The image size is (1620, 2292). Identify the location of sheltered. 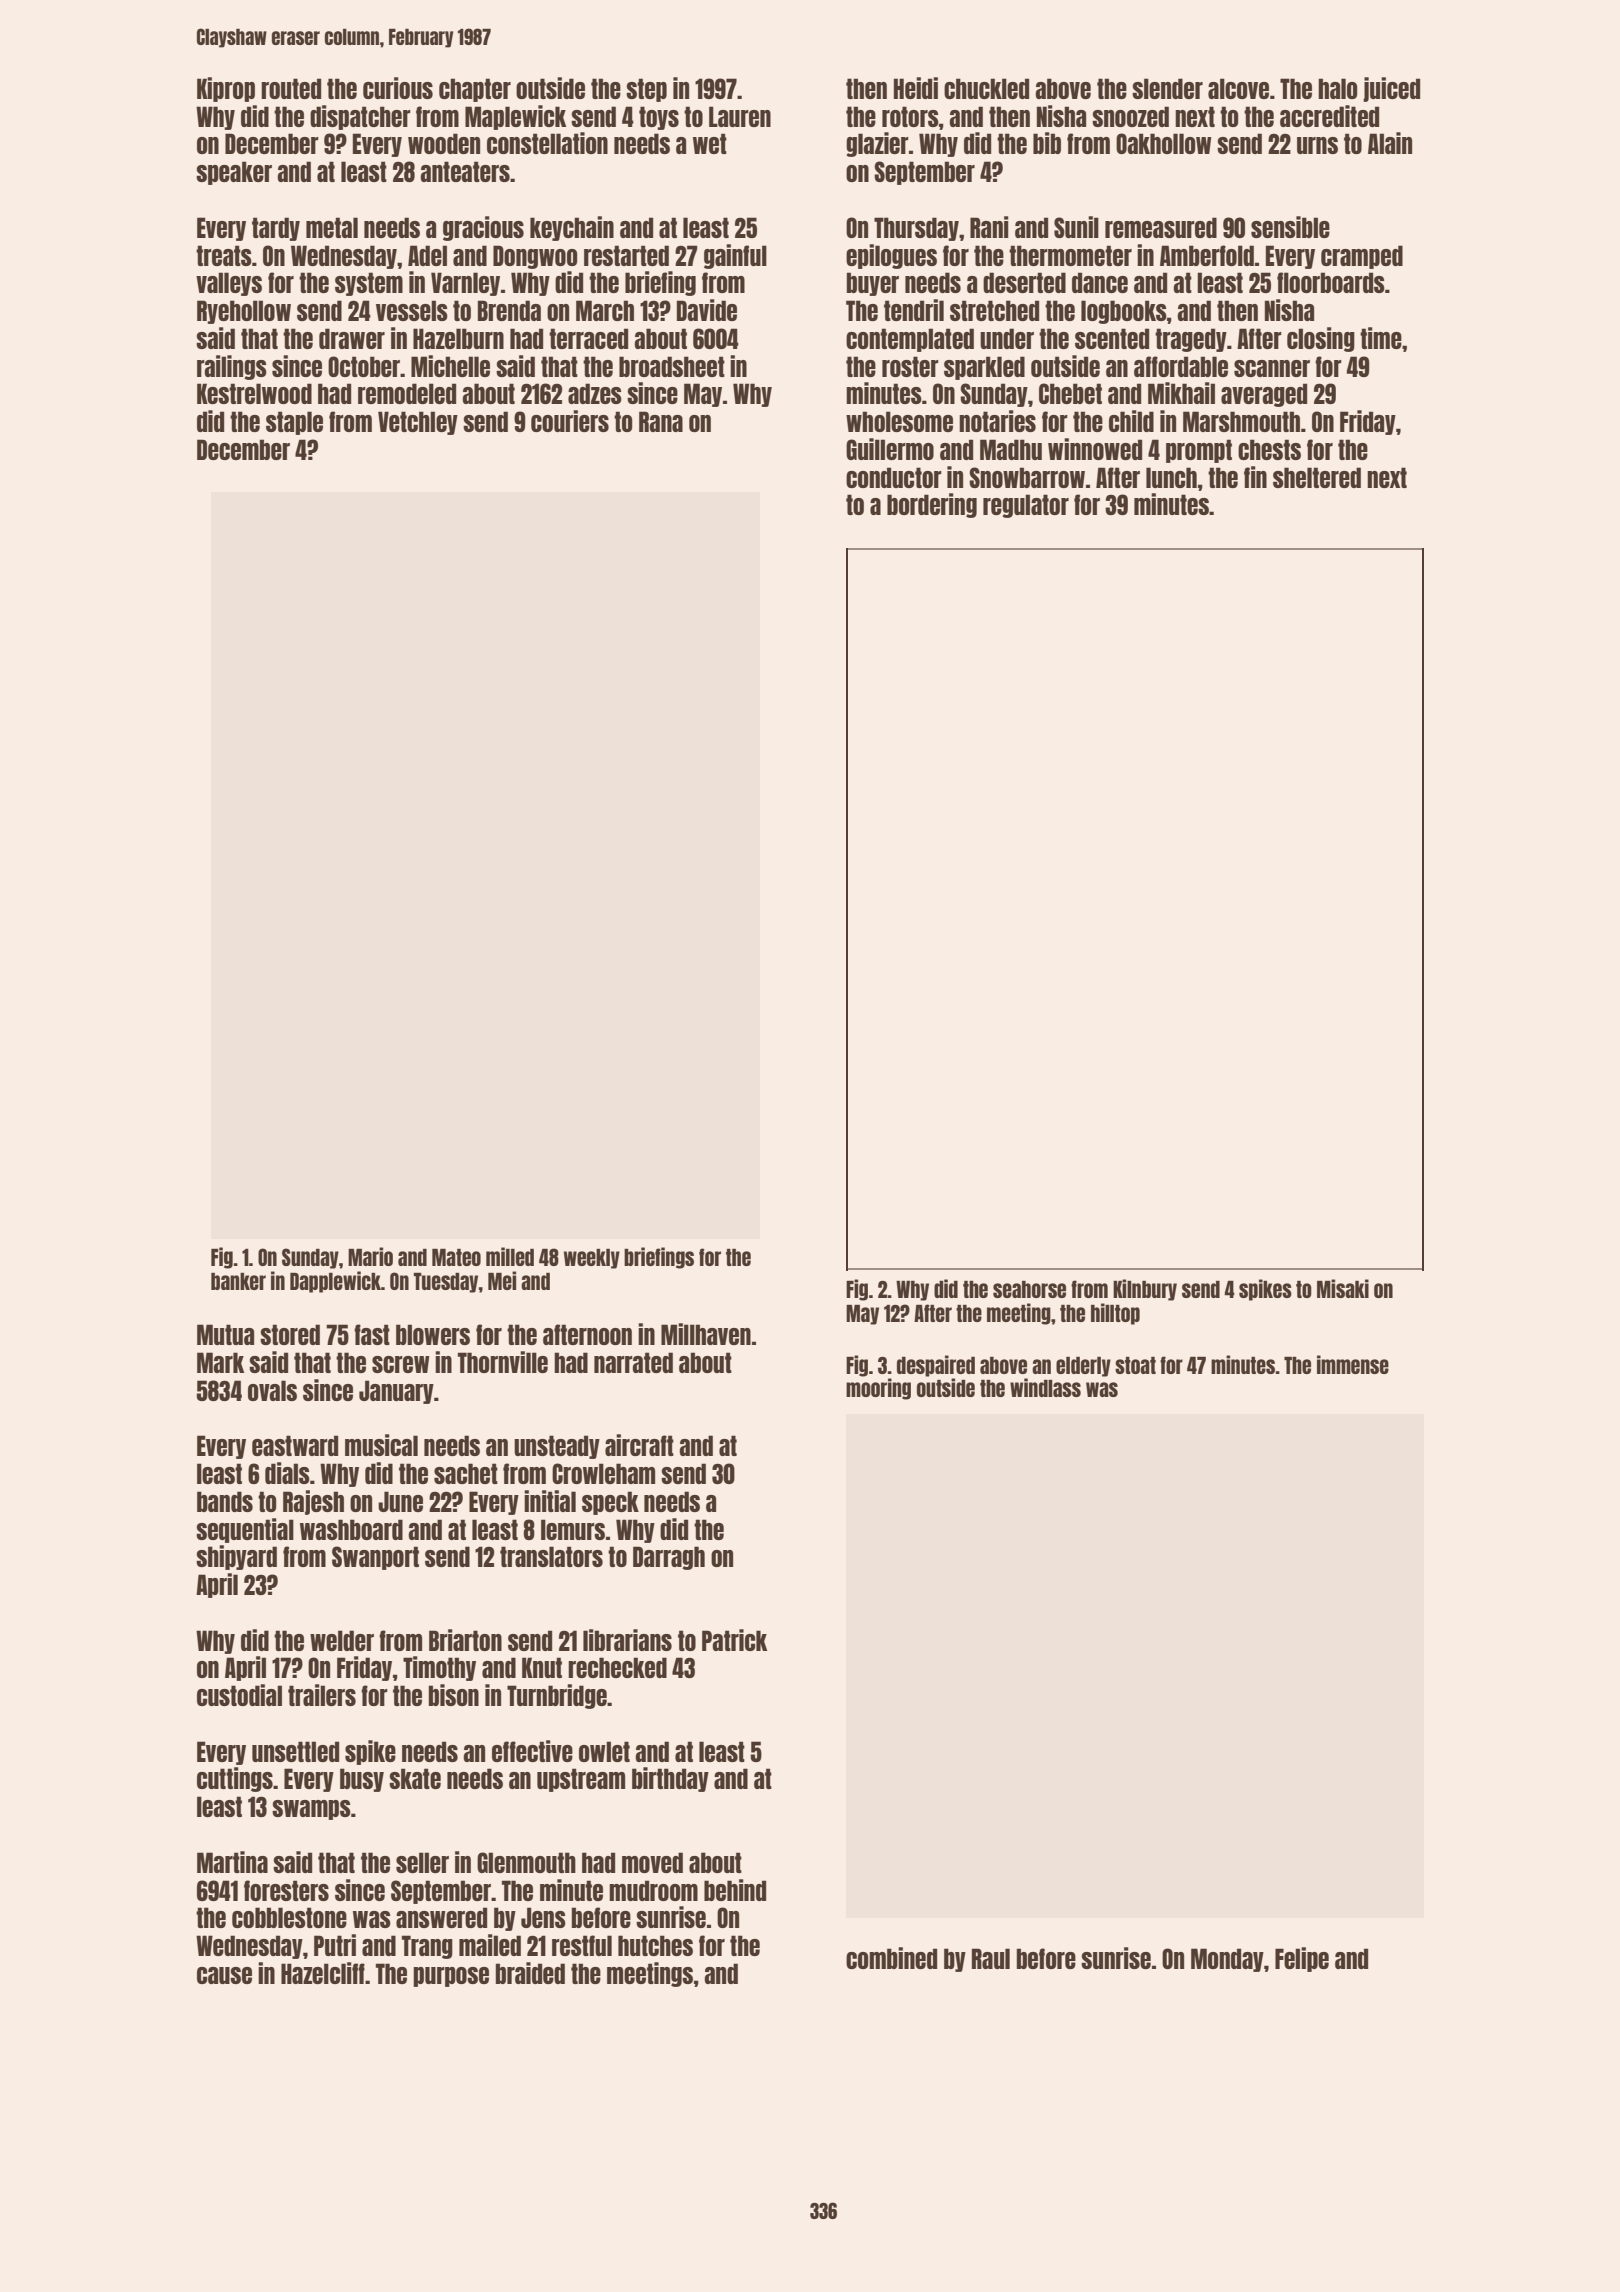
(1317, 477).
